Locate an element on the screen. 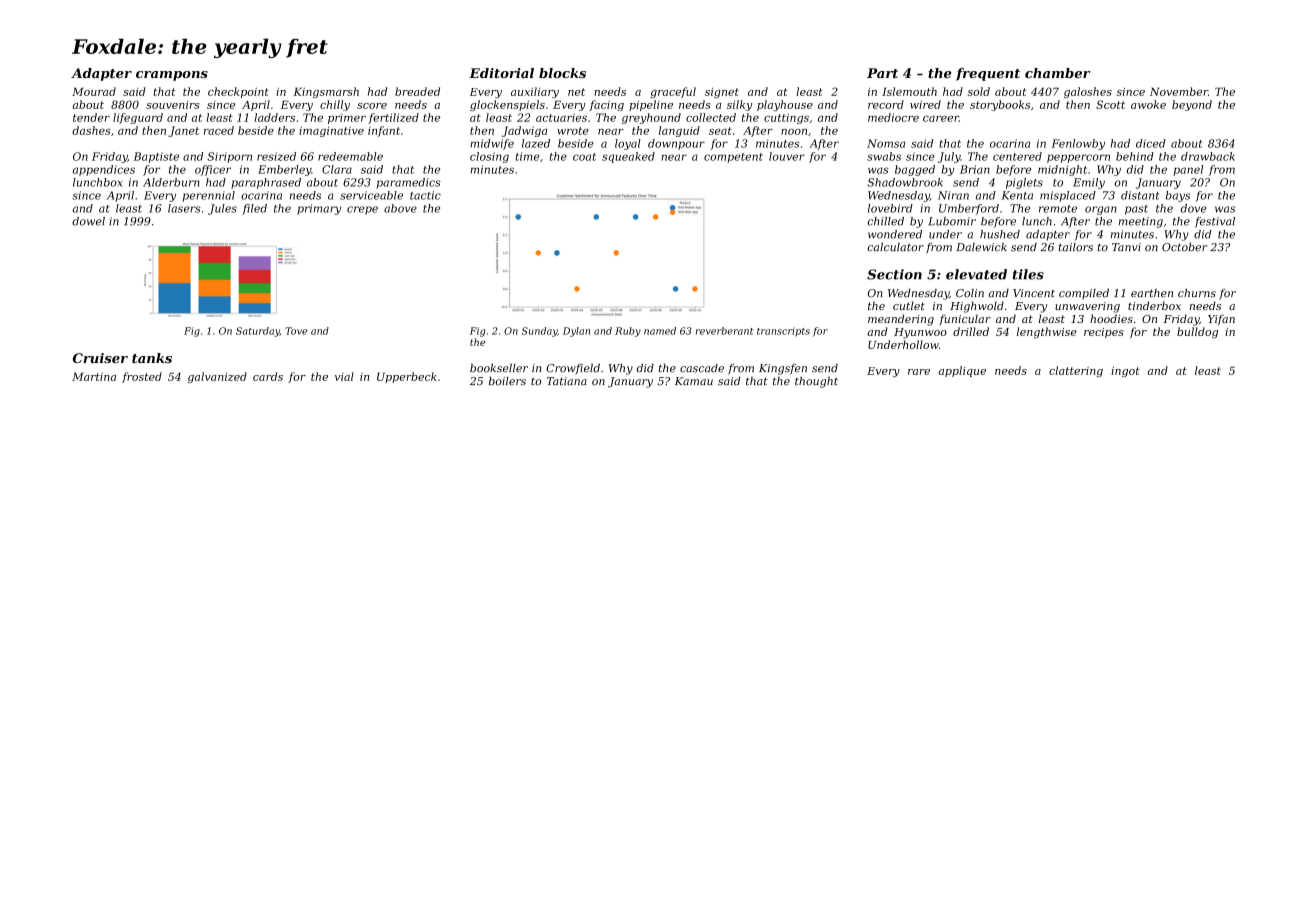  boilers is located at coordinates (507, 381).
